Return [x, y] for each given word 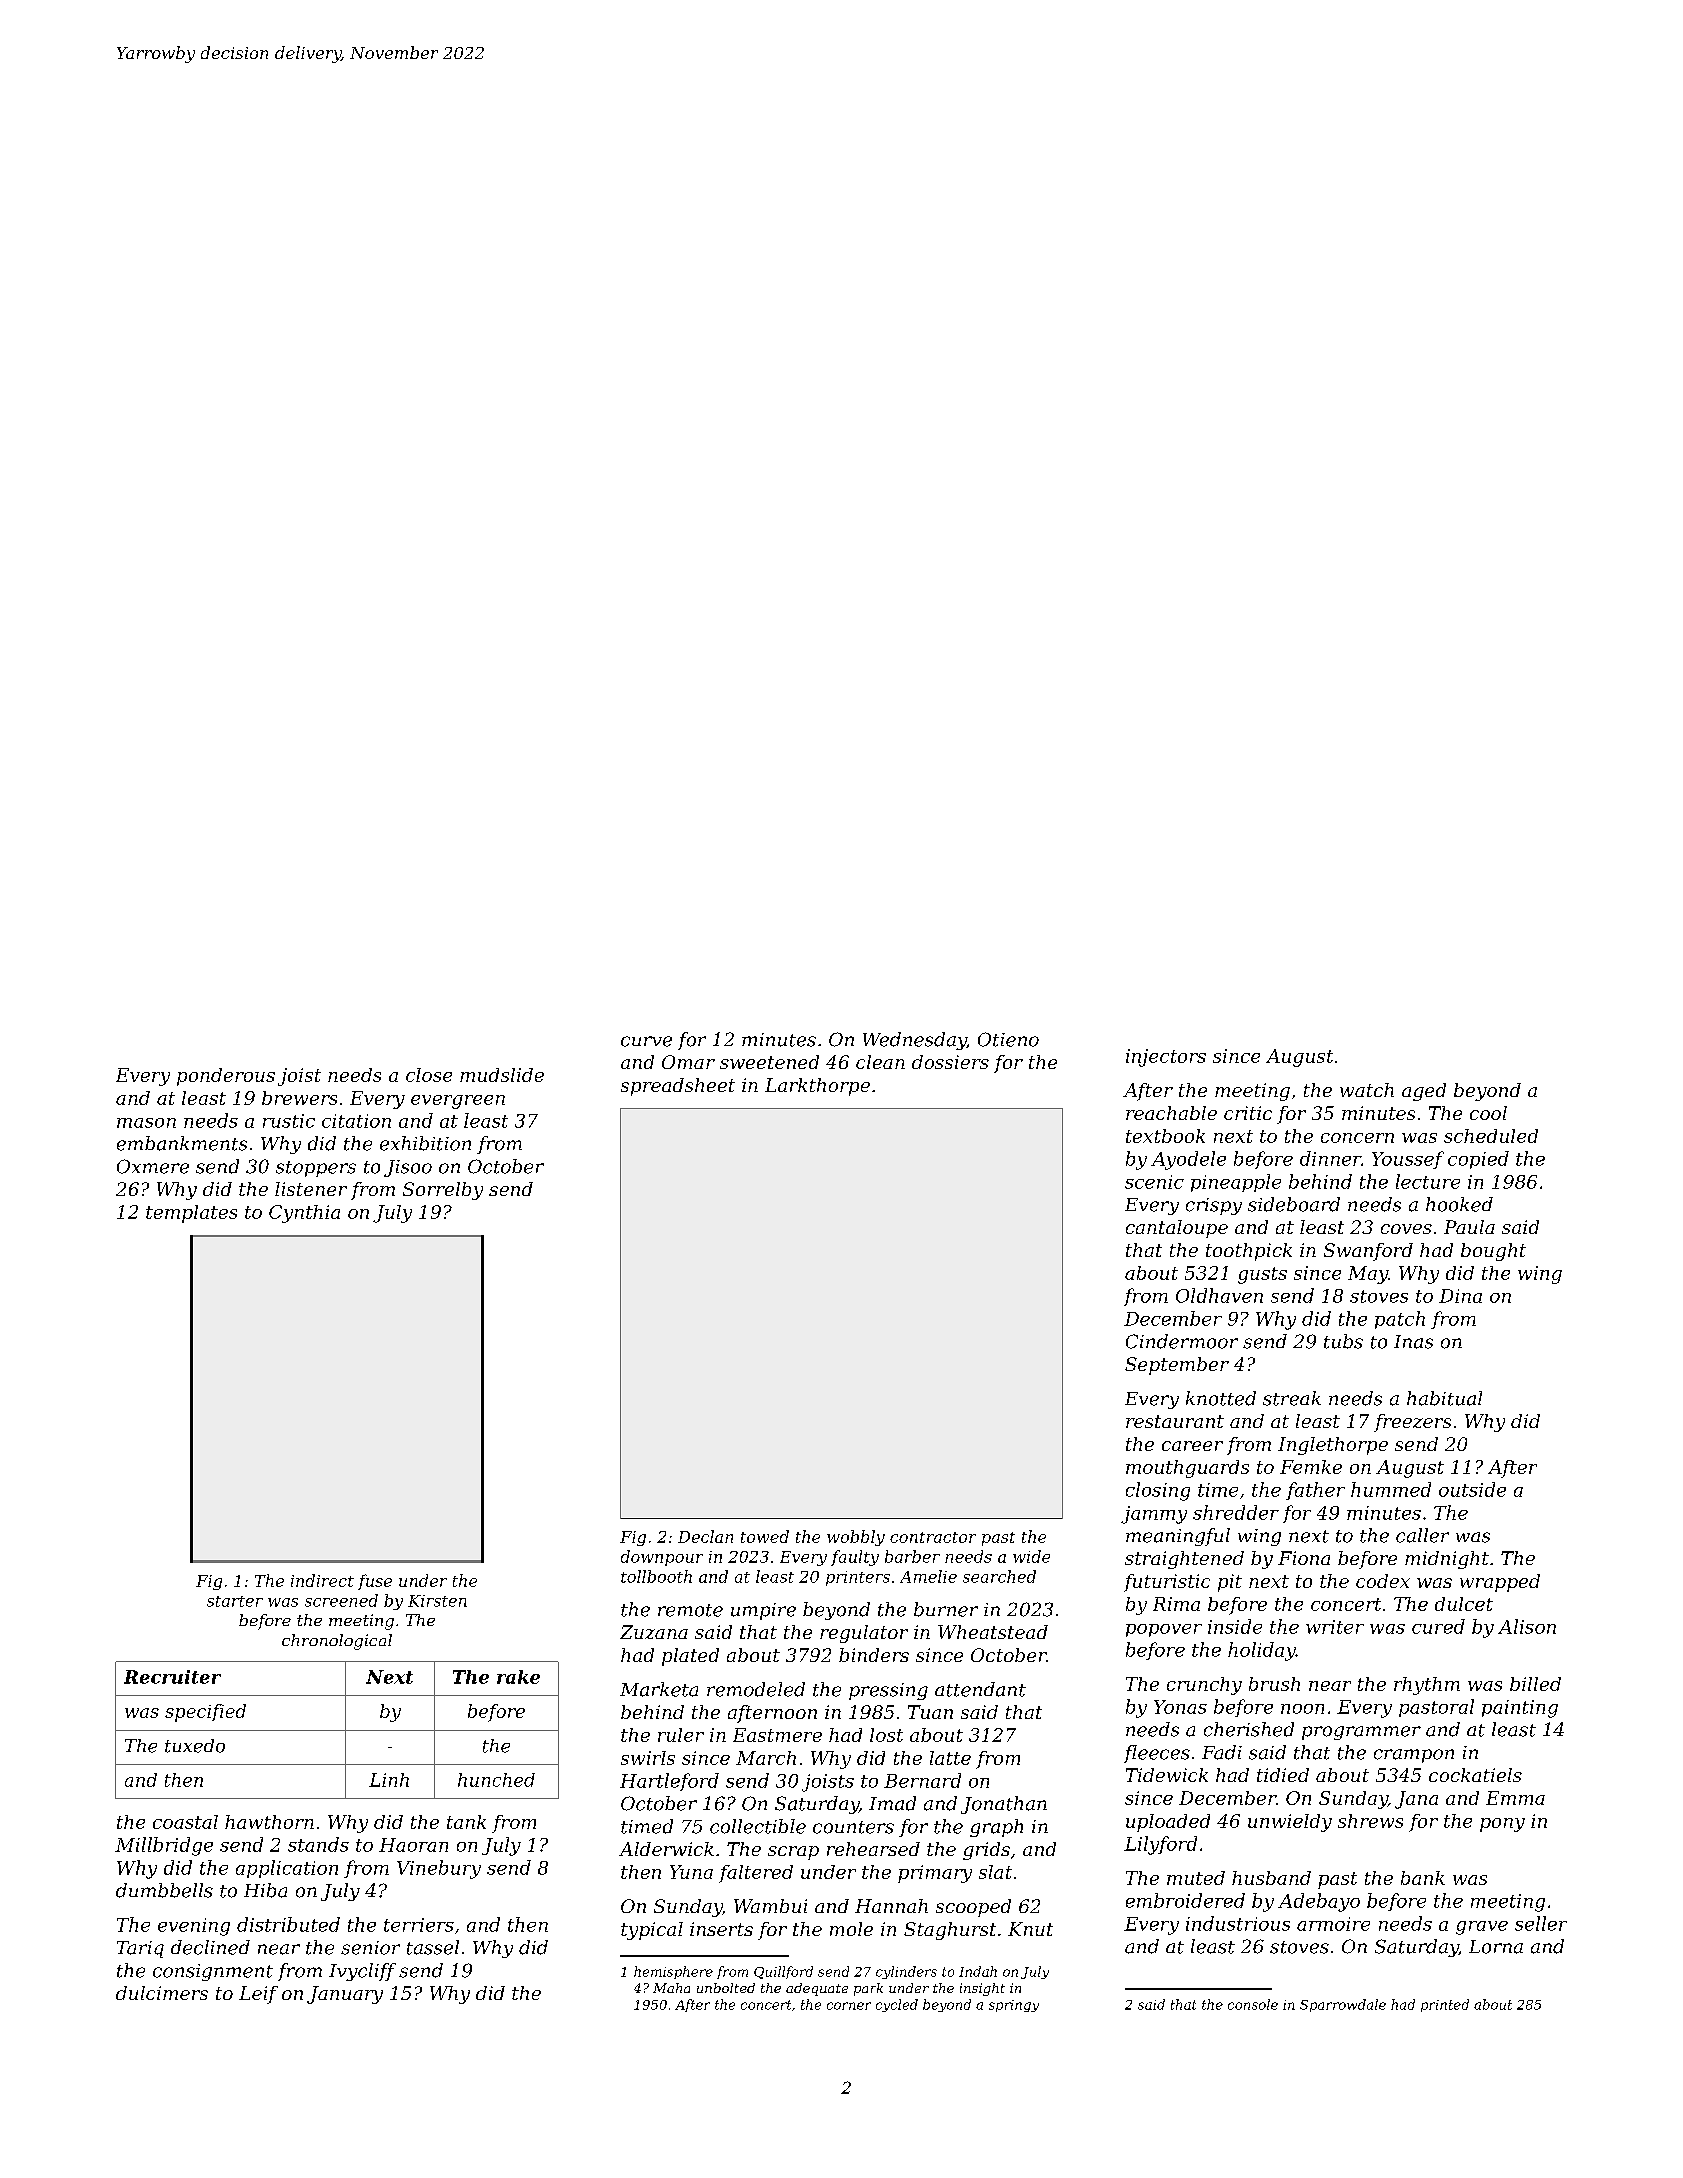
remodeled [756, 1689]
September [1177, 1366]
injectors [1166, 1058]
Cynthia [304, 1214]
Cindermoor [1182, 1341]
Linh [389, 1780]
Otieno [1008, 1039]
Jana [1416, 1800]
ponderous [226, 1077]
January [345, 1995]
